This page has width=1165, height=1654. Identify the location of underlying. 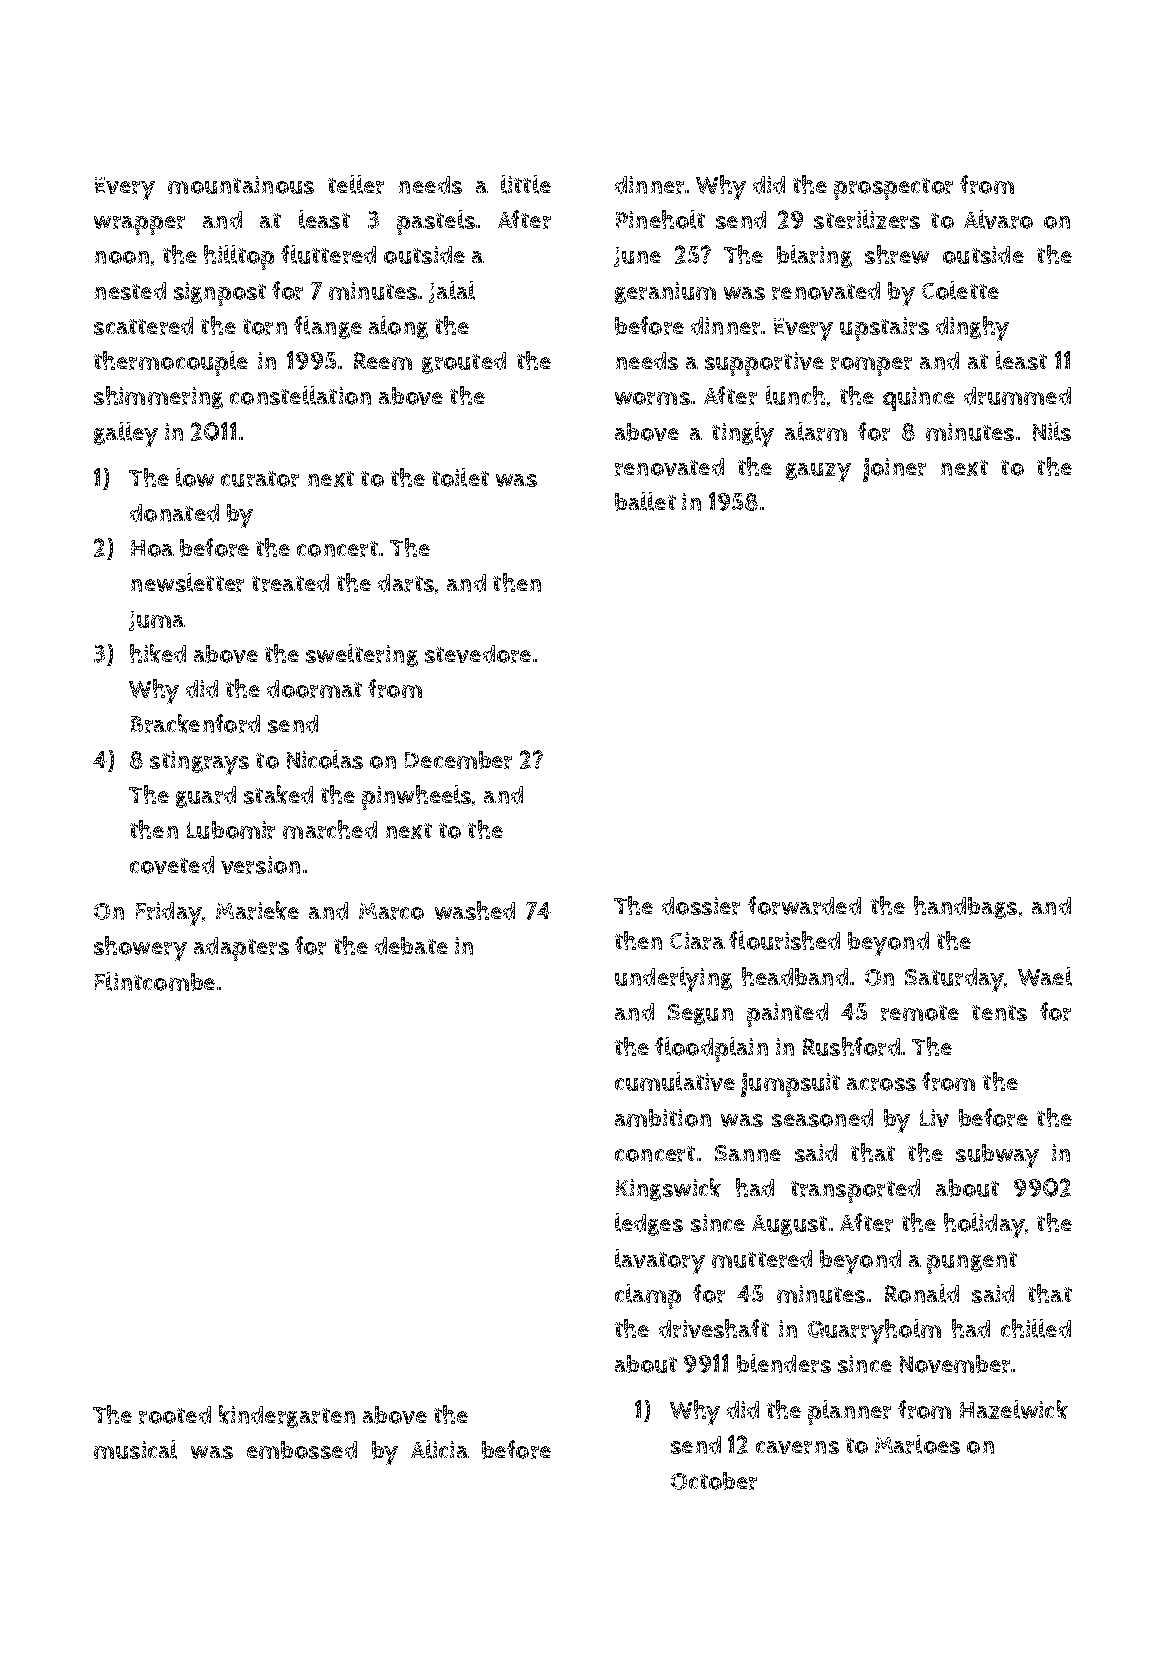
(673, 979).
